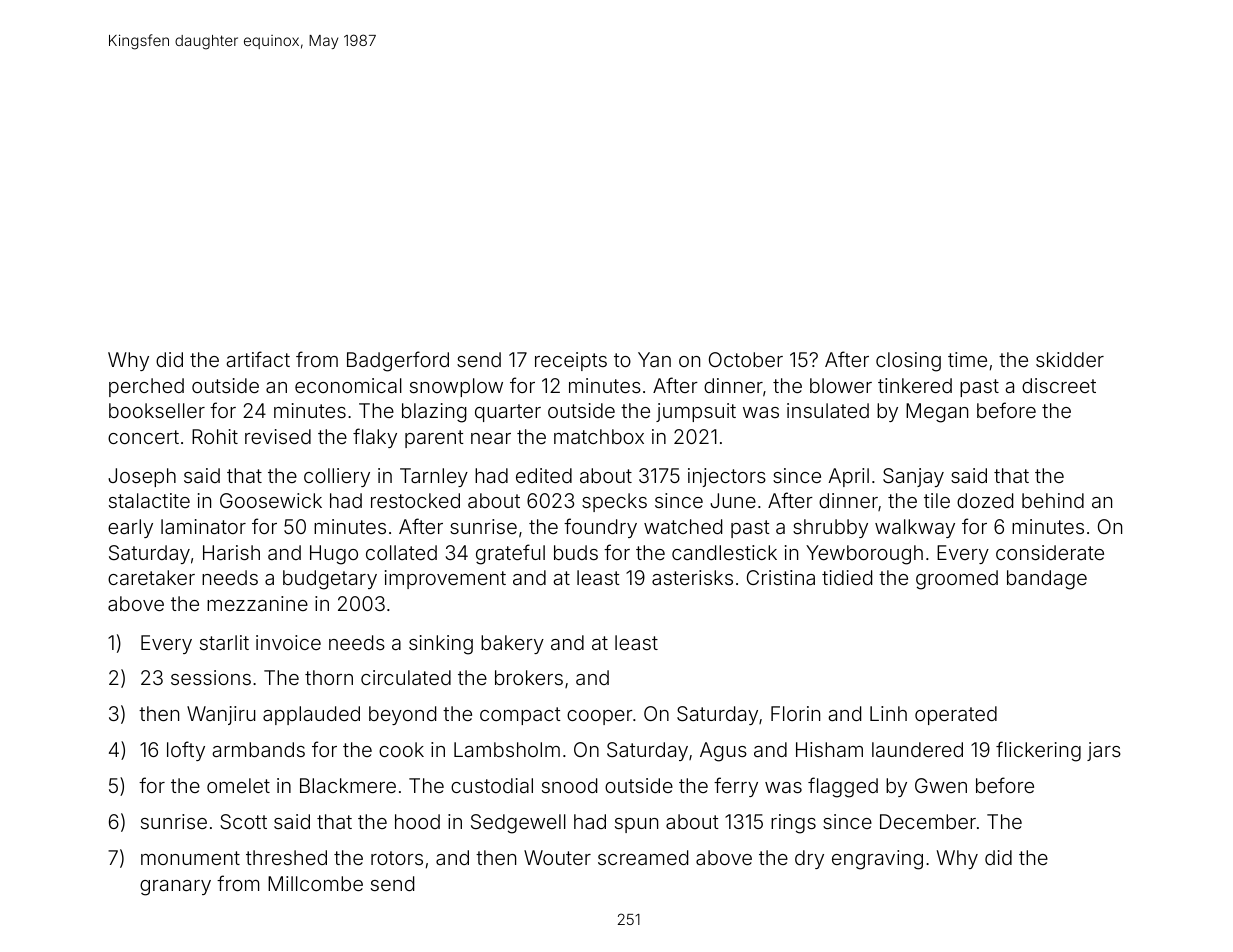  Describe the element at coordinates (315, 883) in the page. I see `Millcombe` at that location.
